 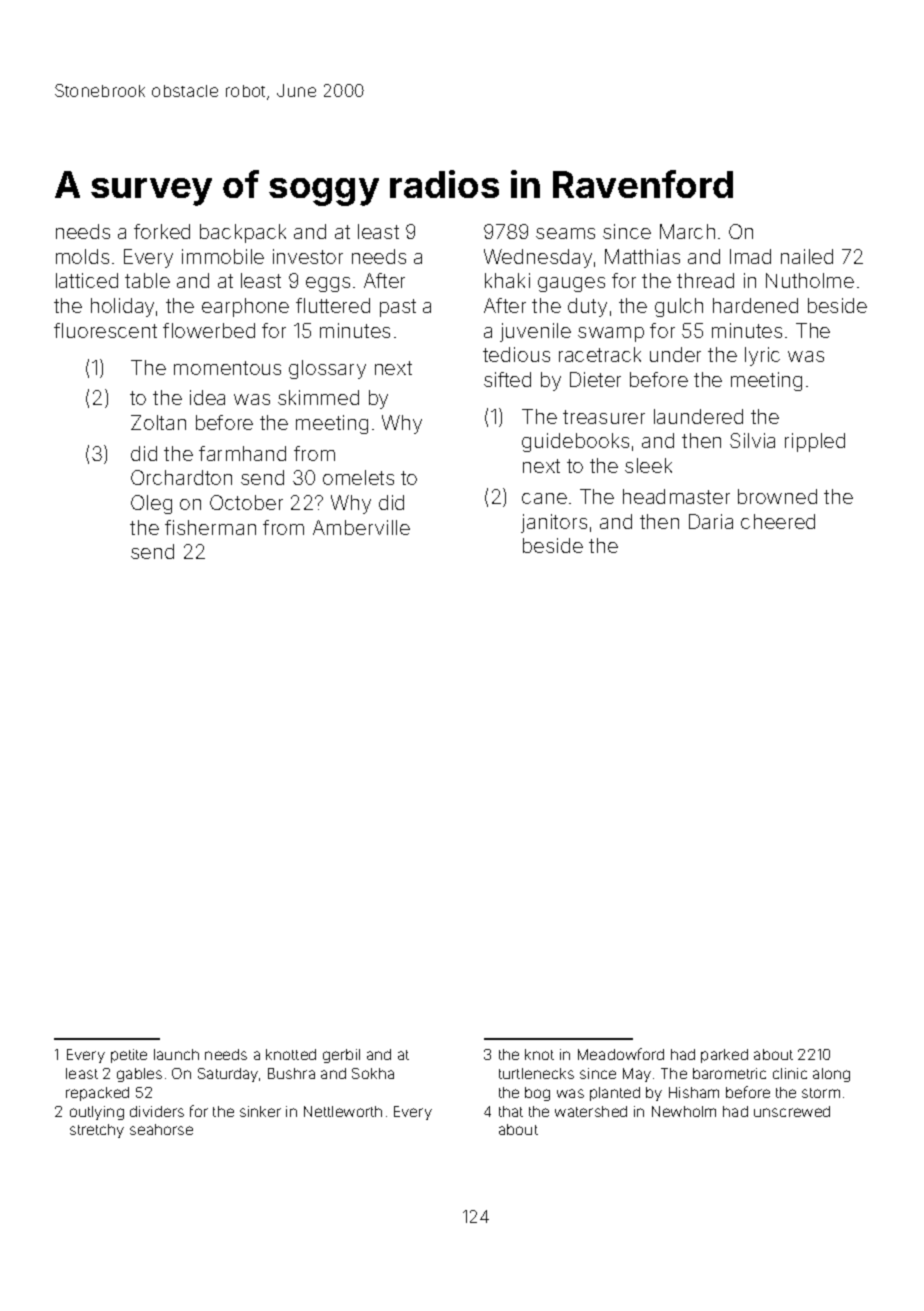 What do you see at coordinates (687, 231) in the screenshot?
I see `March` at bounding box center [687, 231].
